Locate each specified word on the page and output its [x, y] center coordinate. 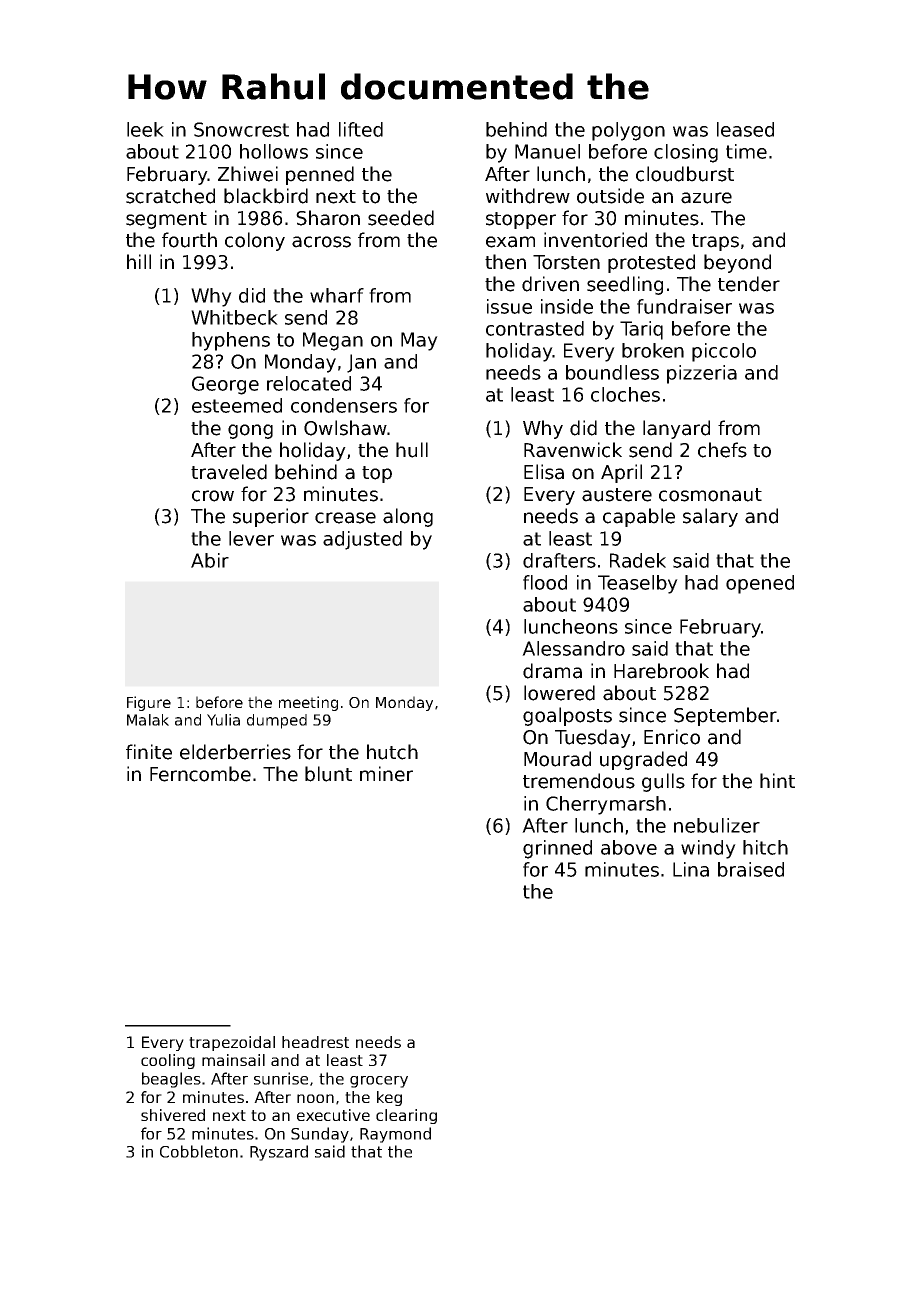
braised [751, 869]
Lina [691, 869]
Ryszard [279, 1153]
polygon [628, 131]
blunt [328, 774]
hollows [274, 151]
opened [760, 584]
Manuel [547, 151]
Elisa [544, 472]
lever [251, 538]
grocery [379, 1082]
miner [386, 774]
